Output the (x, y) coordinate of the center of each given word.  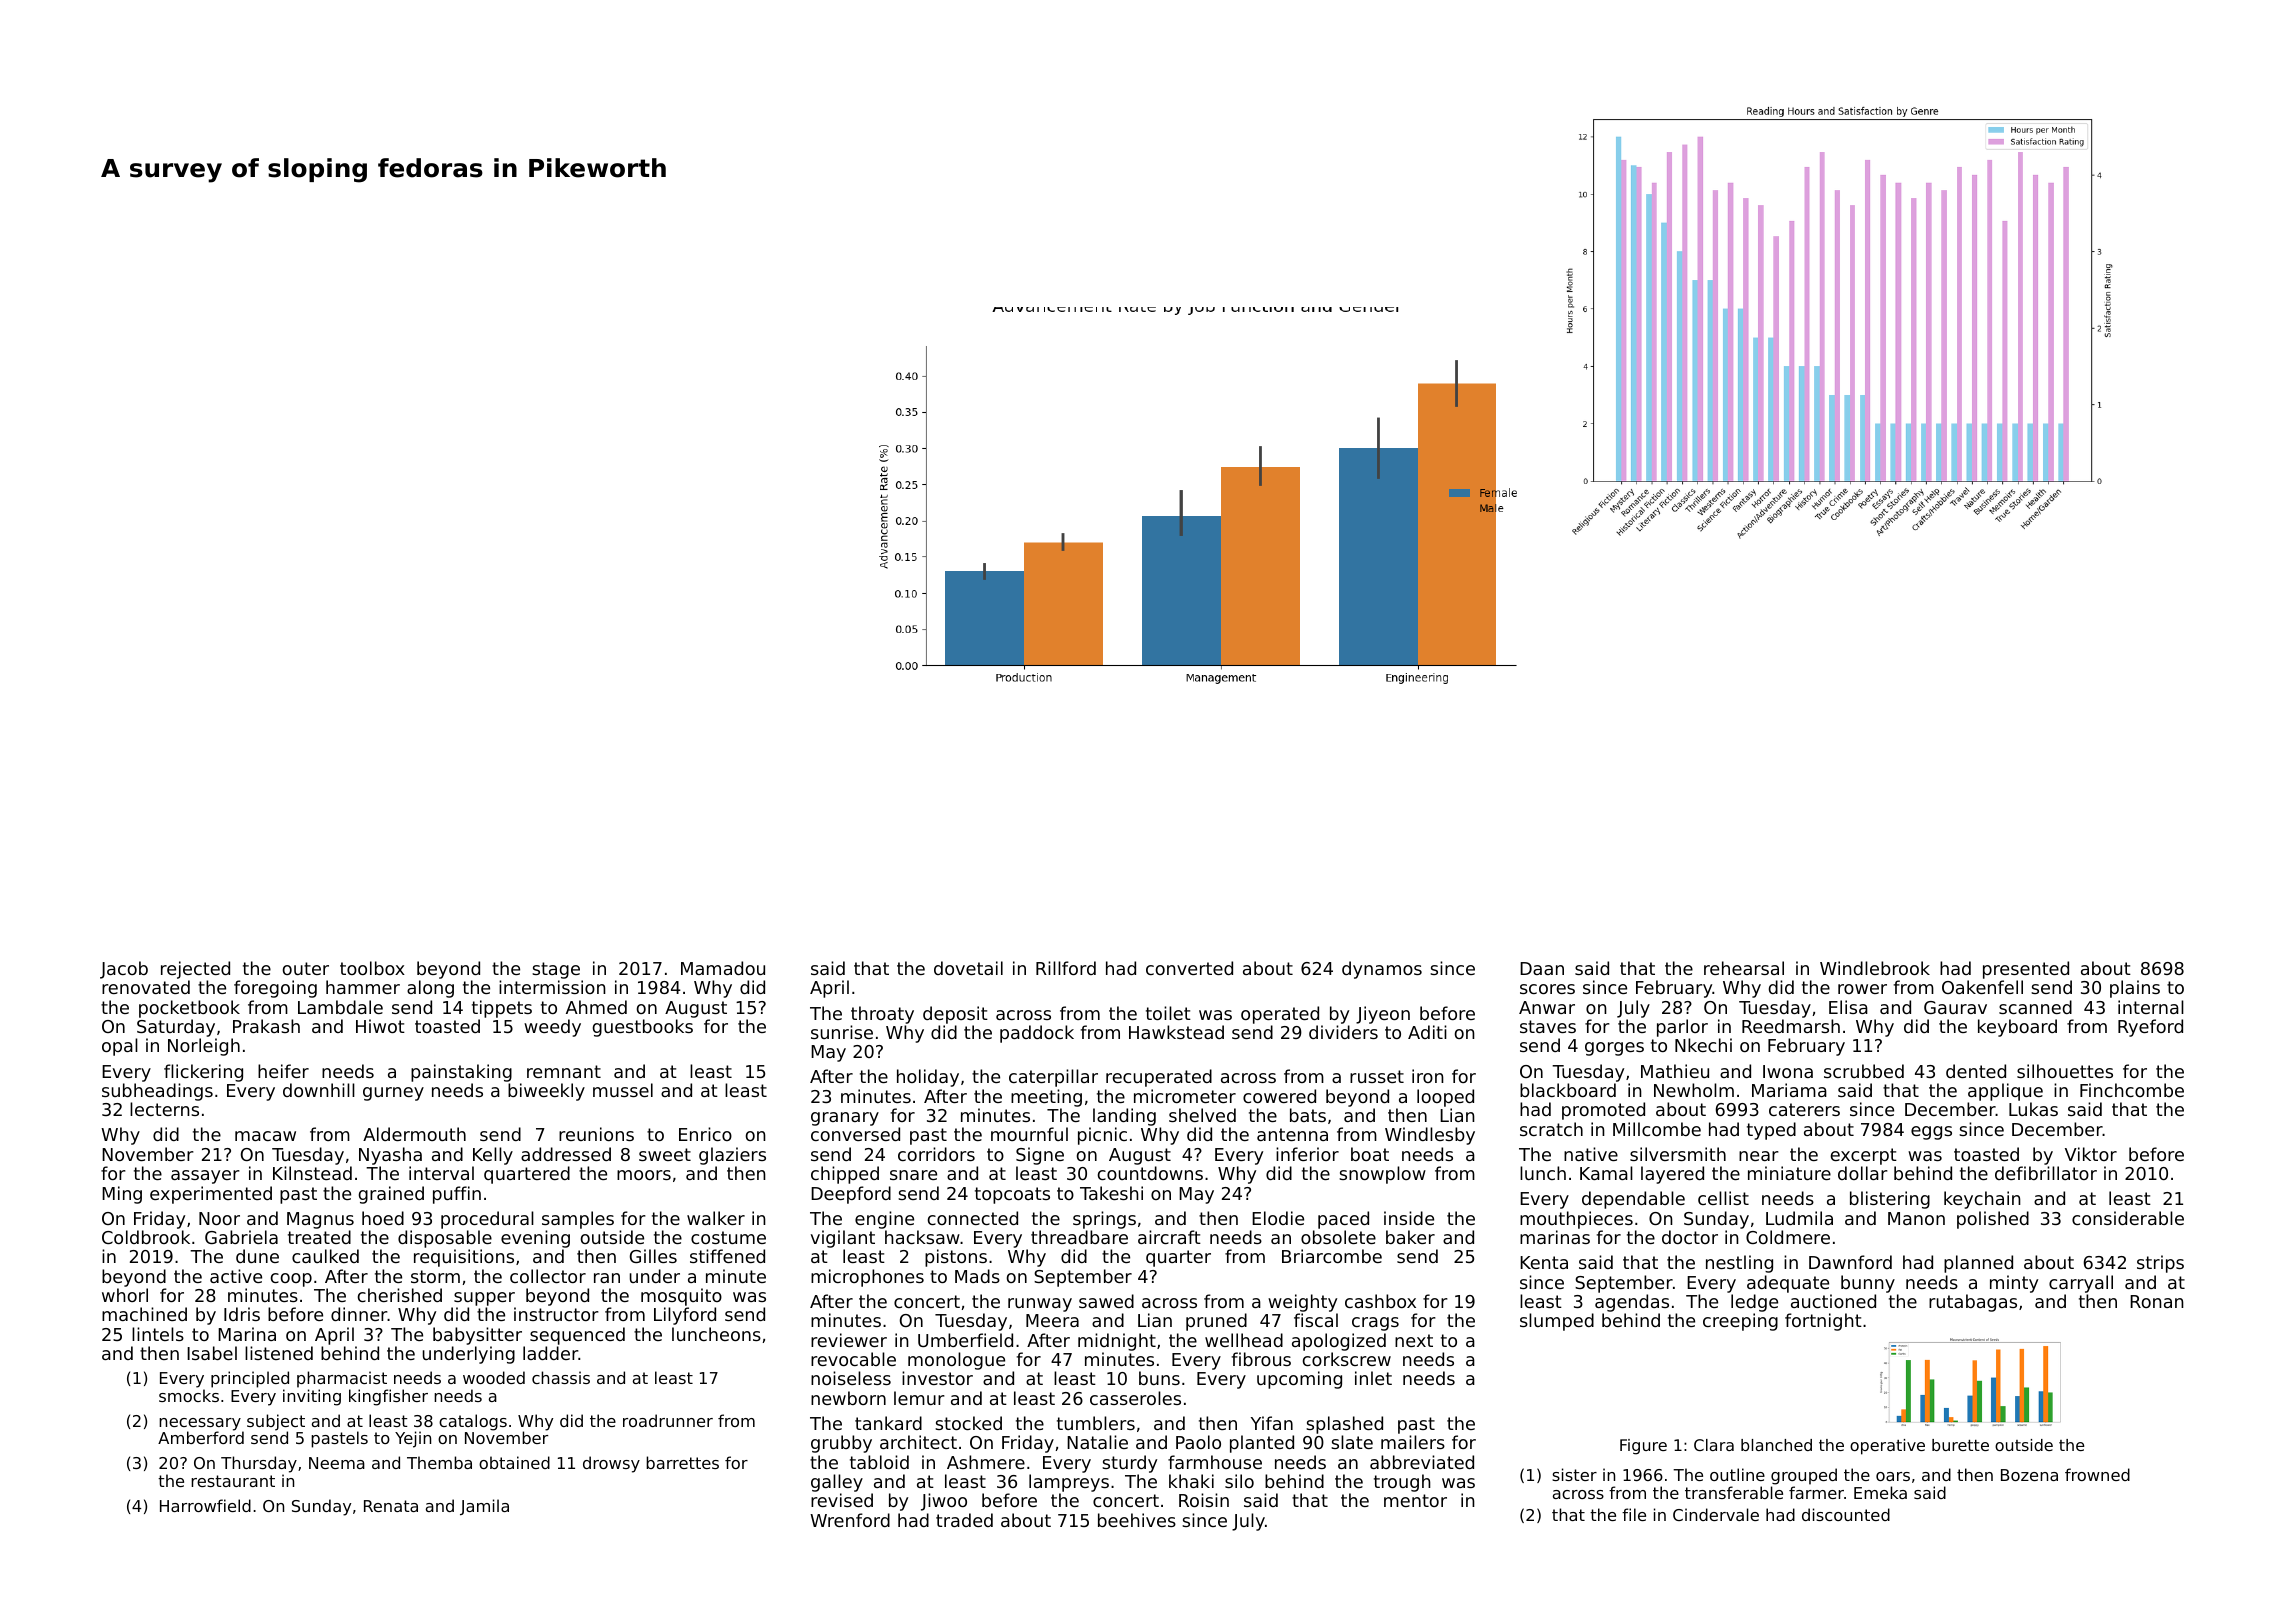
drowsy (611, 1464)
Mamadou (723, 968)
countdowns (1150, 1173)
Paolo (1198, 1442)
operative (1887, 1447)
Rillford (1066, 968)
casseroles (1135, 1398)
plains (2135, 989)
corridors (936, 1154)
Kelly (493, 1156)
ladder (550, 1353)
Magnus (320, 1220)
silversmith (1678, 1154)
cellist (1723, 1198)
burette (1960, 1445)
